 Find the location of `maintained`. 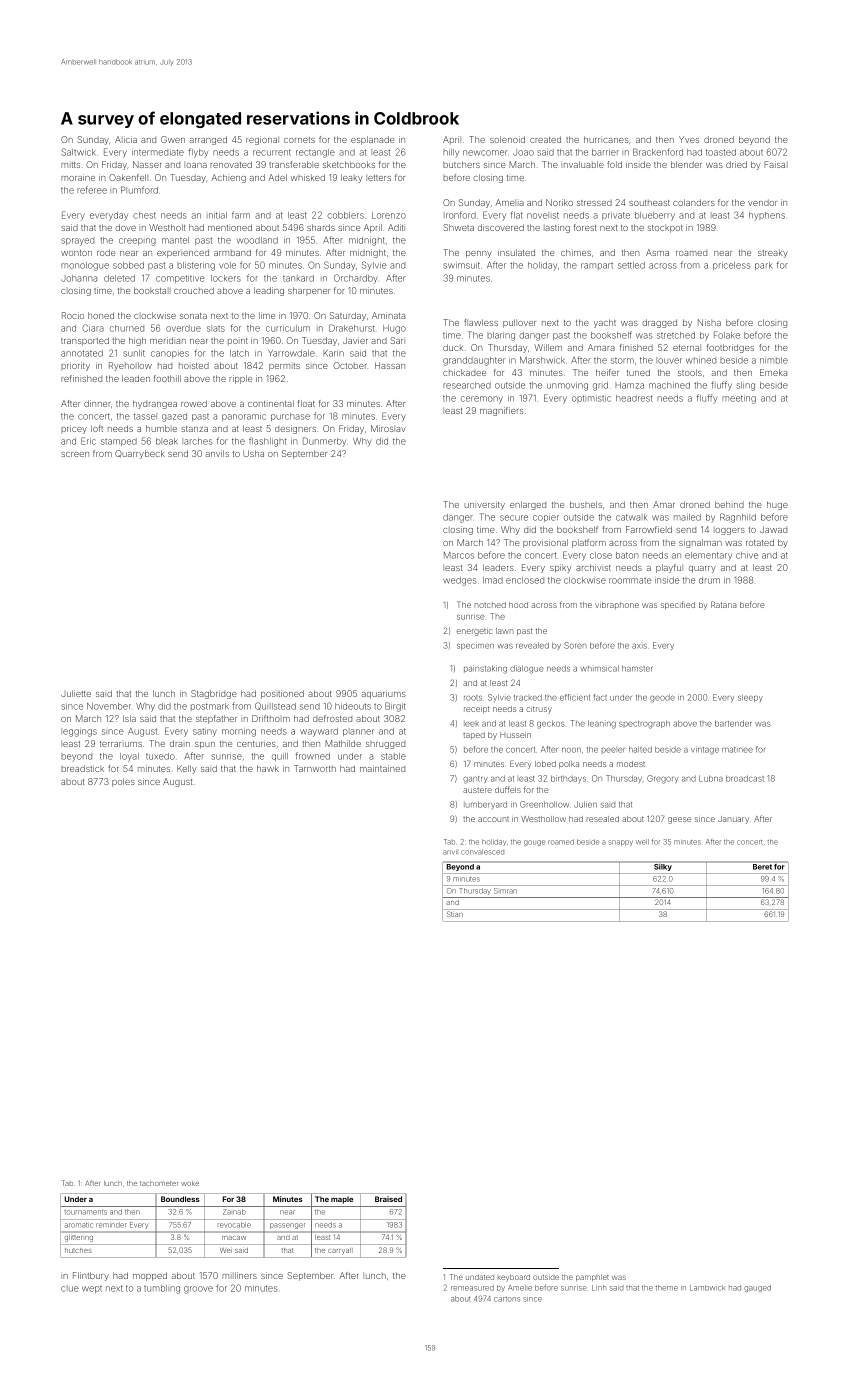

maintained is located at coordinates (382, 768).
